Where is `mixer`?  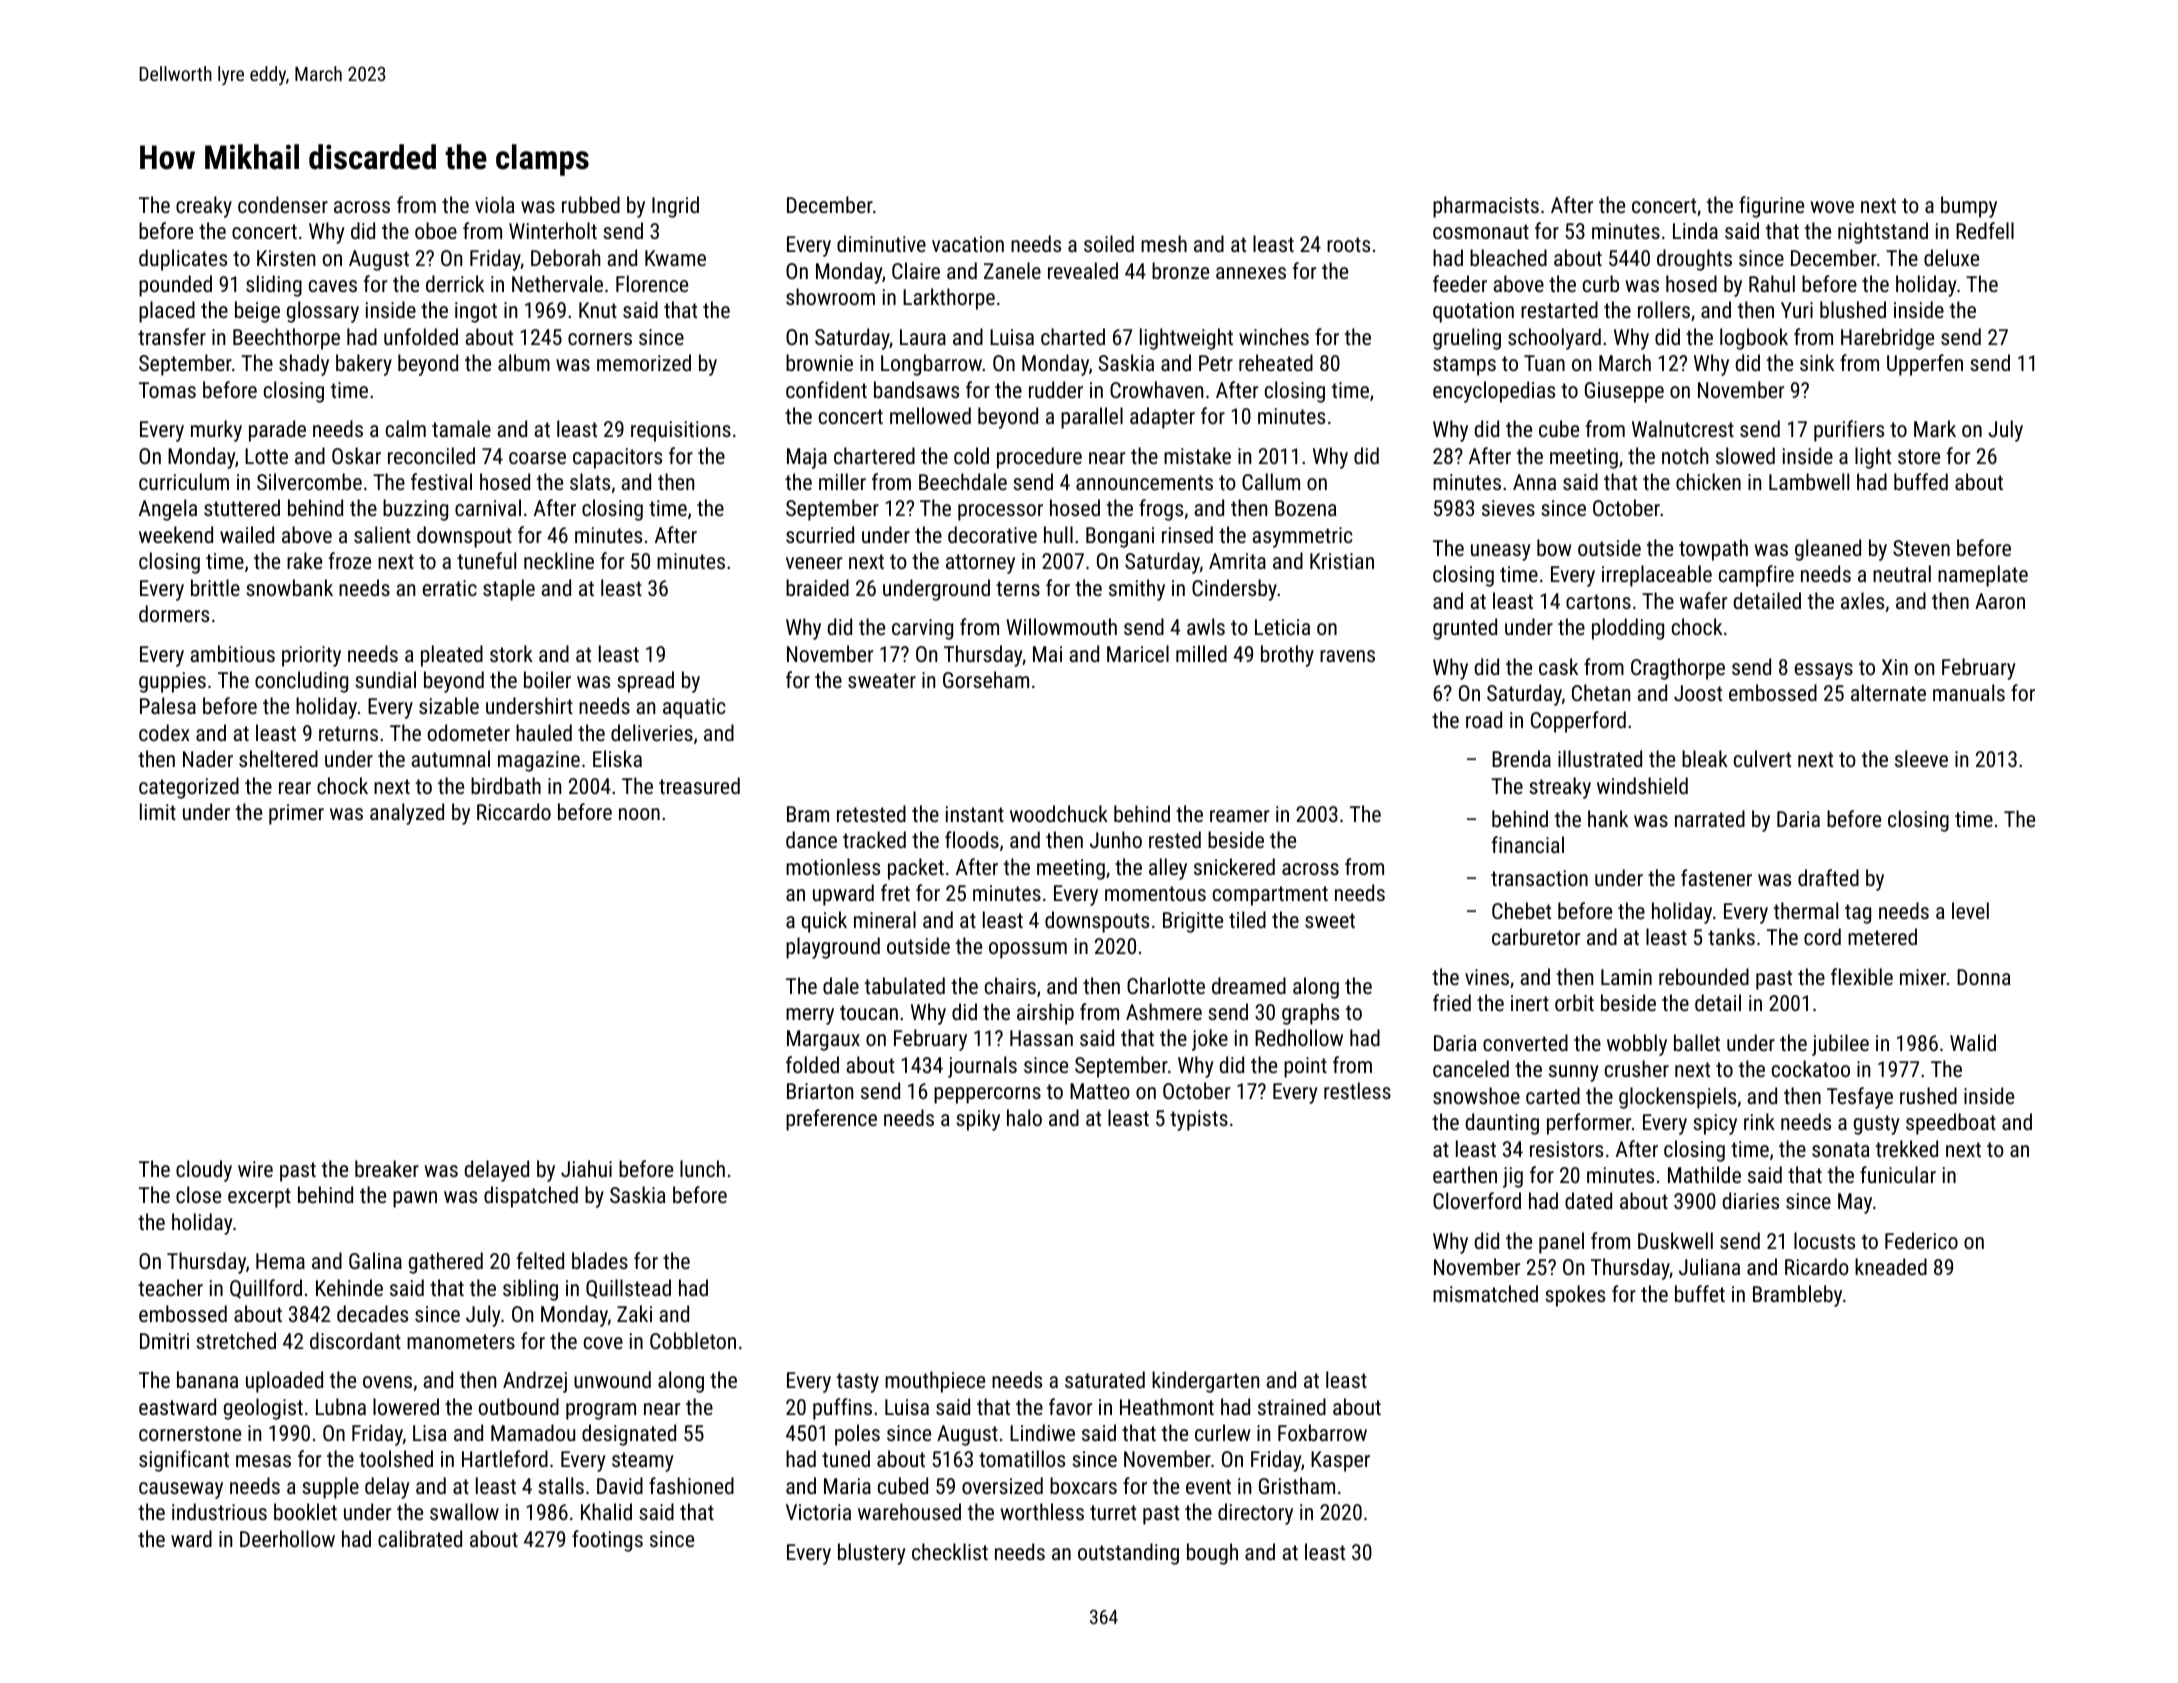 mixer is located at coordinates (1923, 977).
